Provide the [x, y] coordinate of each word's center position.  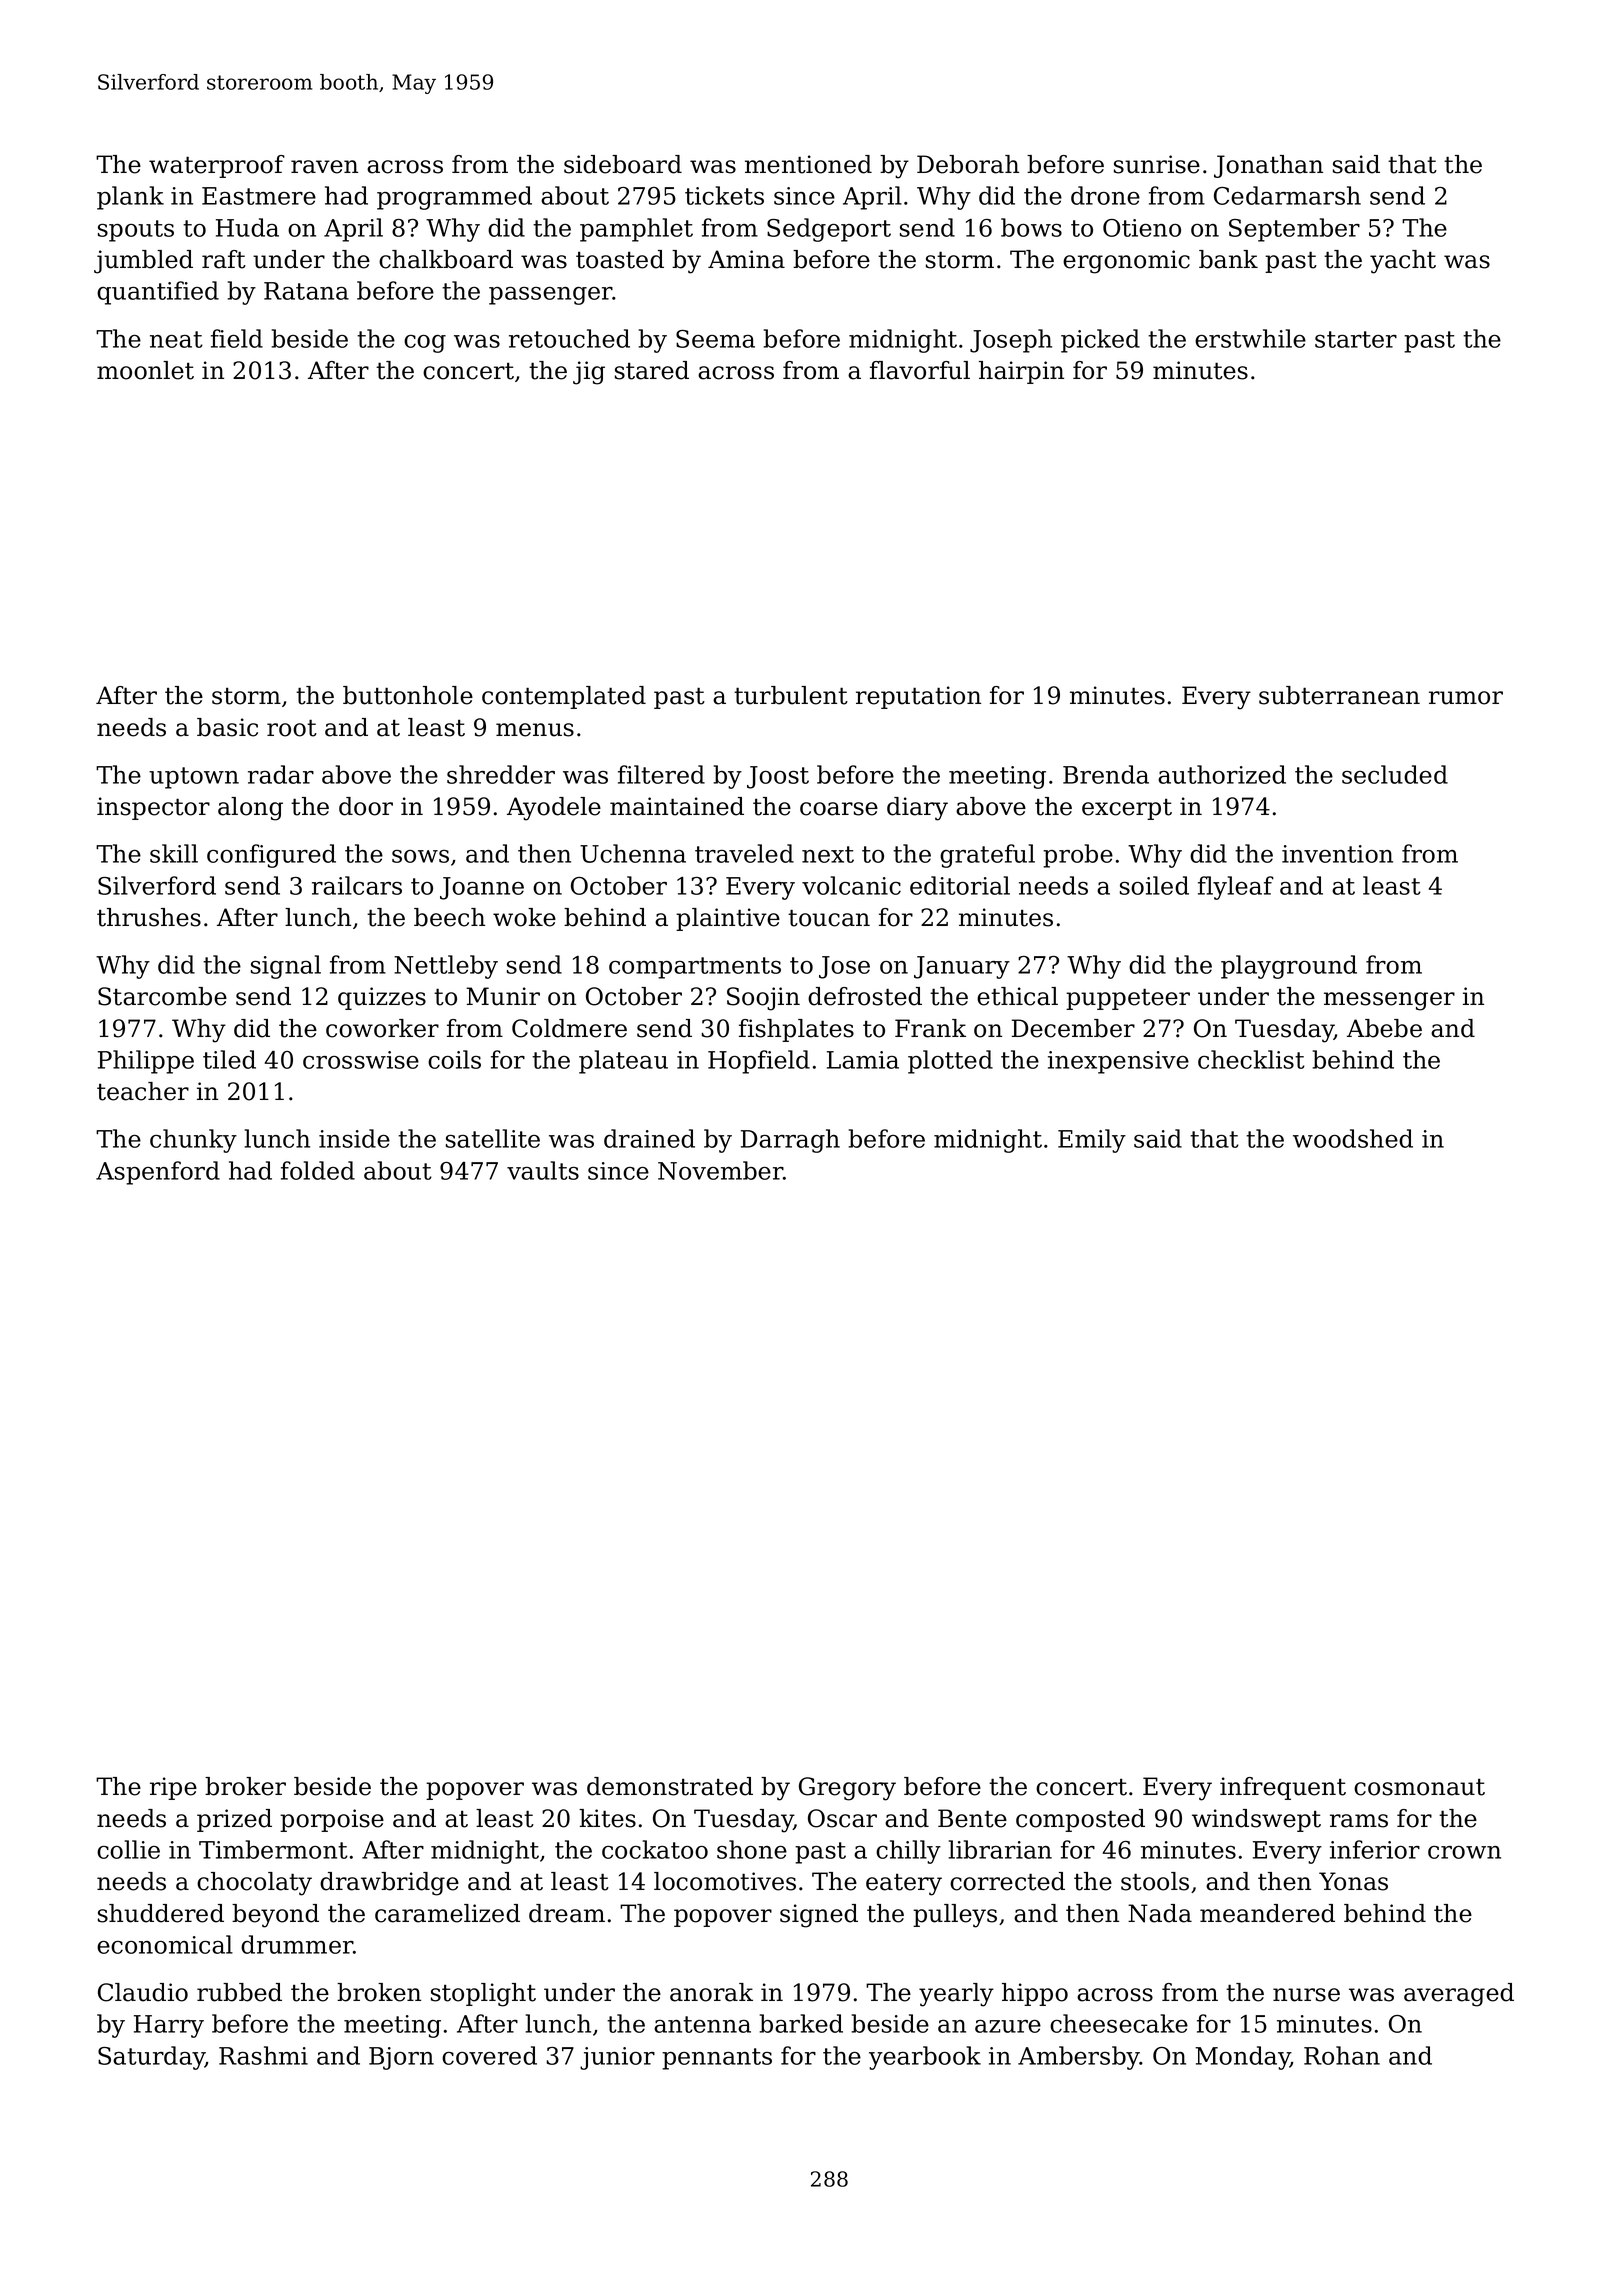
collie [128, 1849]
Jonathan [1268, 166]
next [828, 854]
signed [819, 1916]
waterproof [217, 166]
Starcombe [162, 996]
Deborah [968, 164]
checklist [1251, 1059]
